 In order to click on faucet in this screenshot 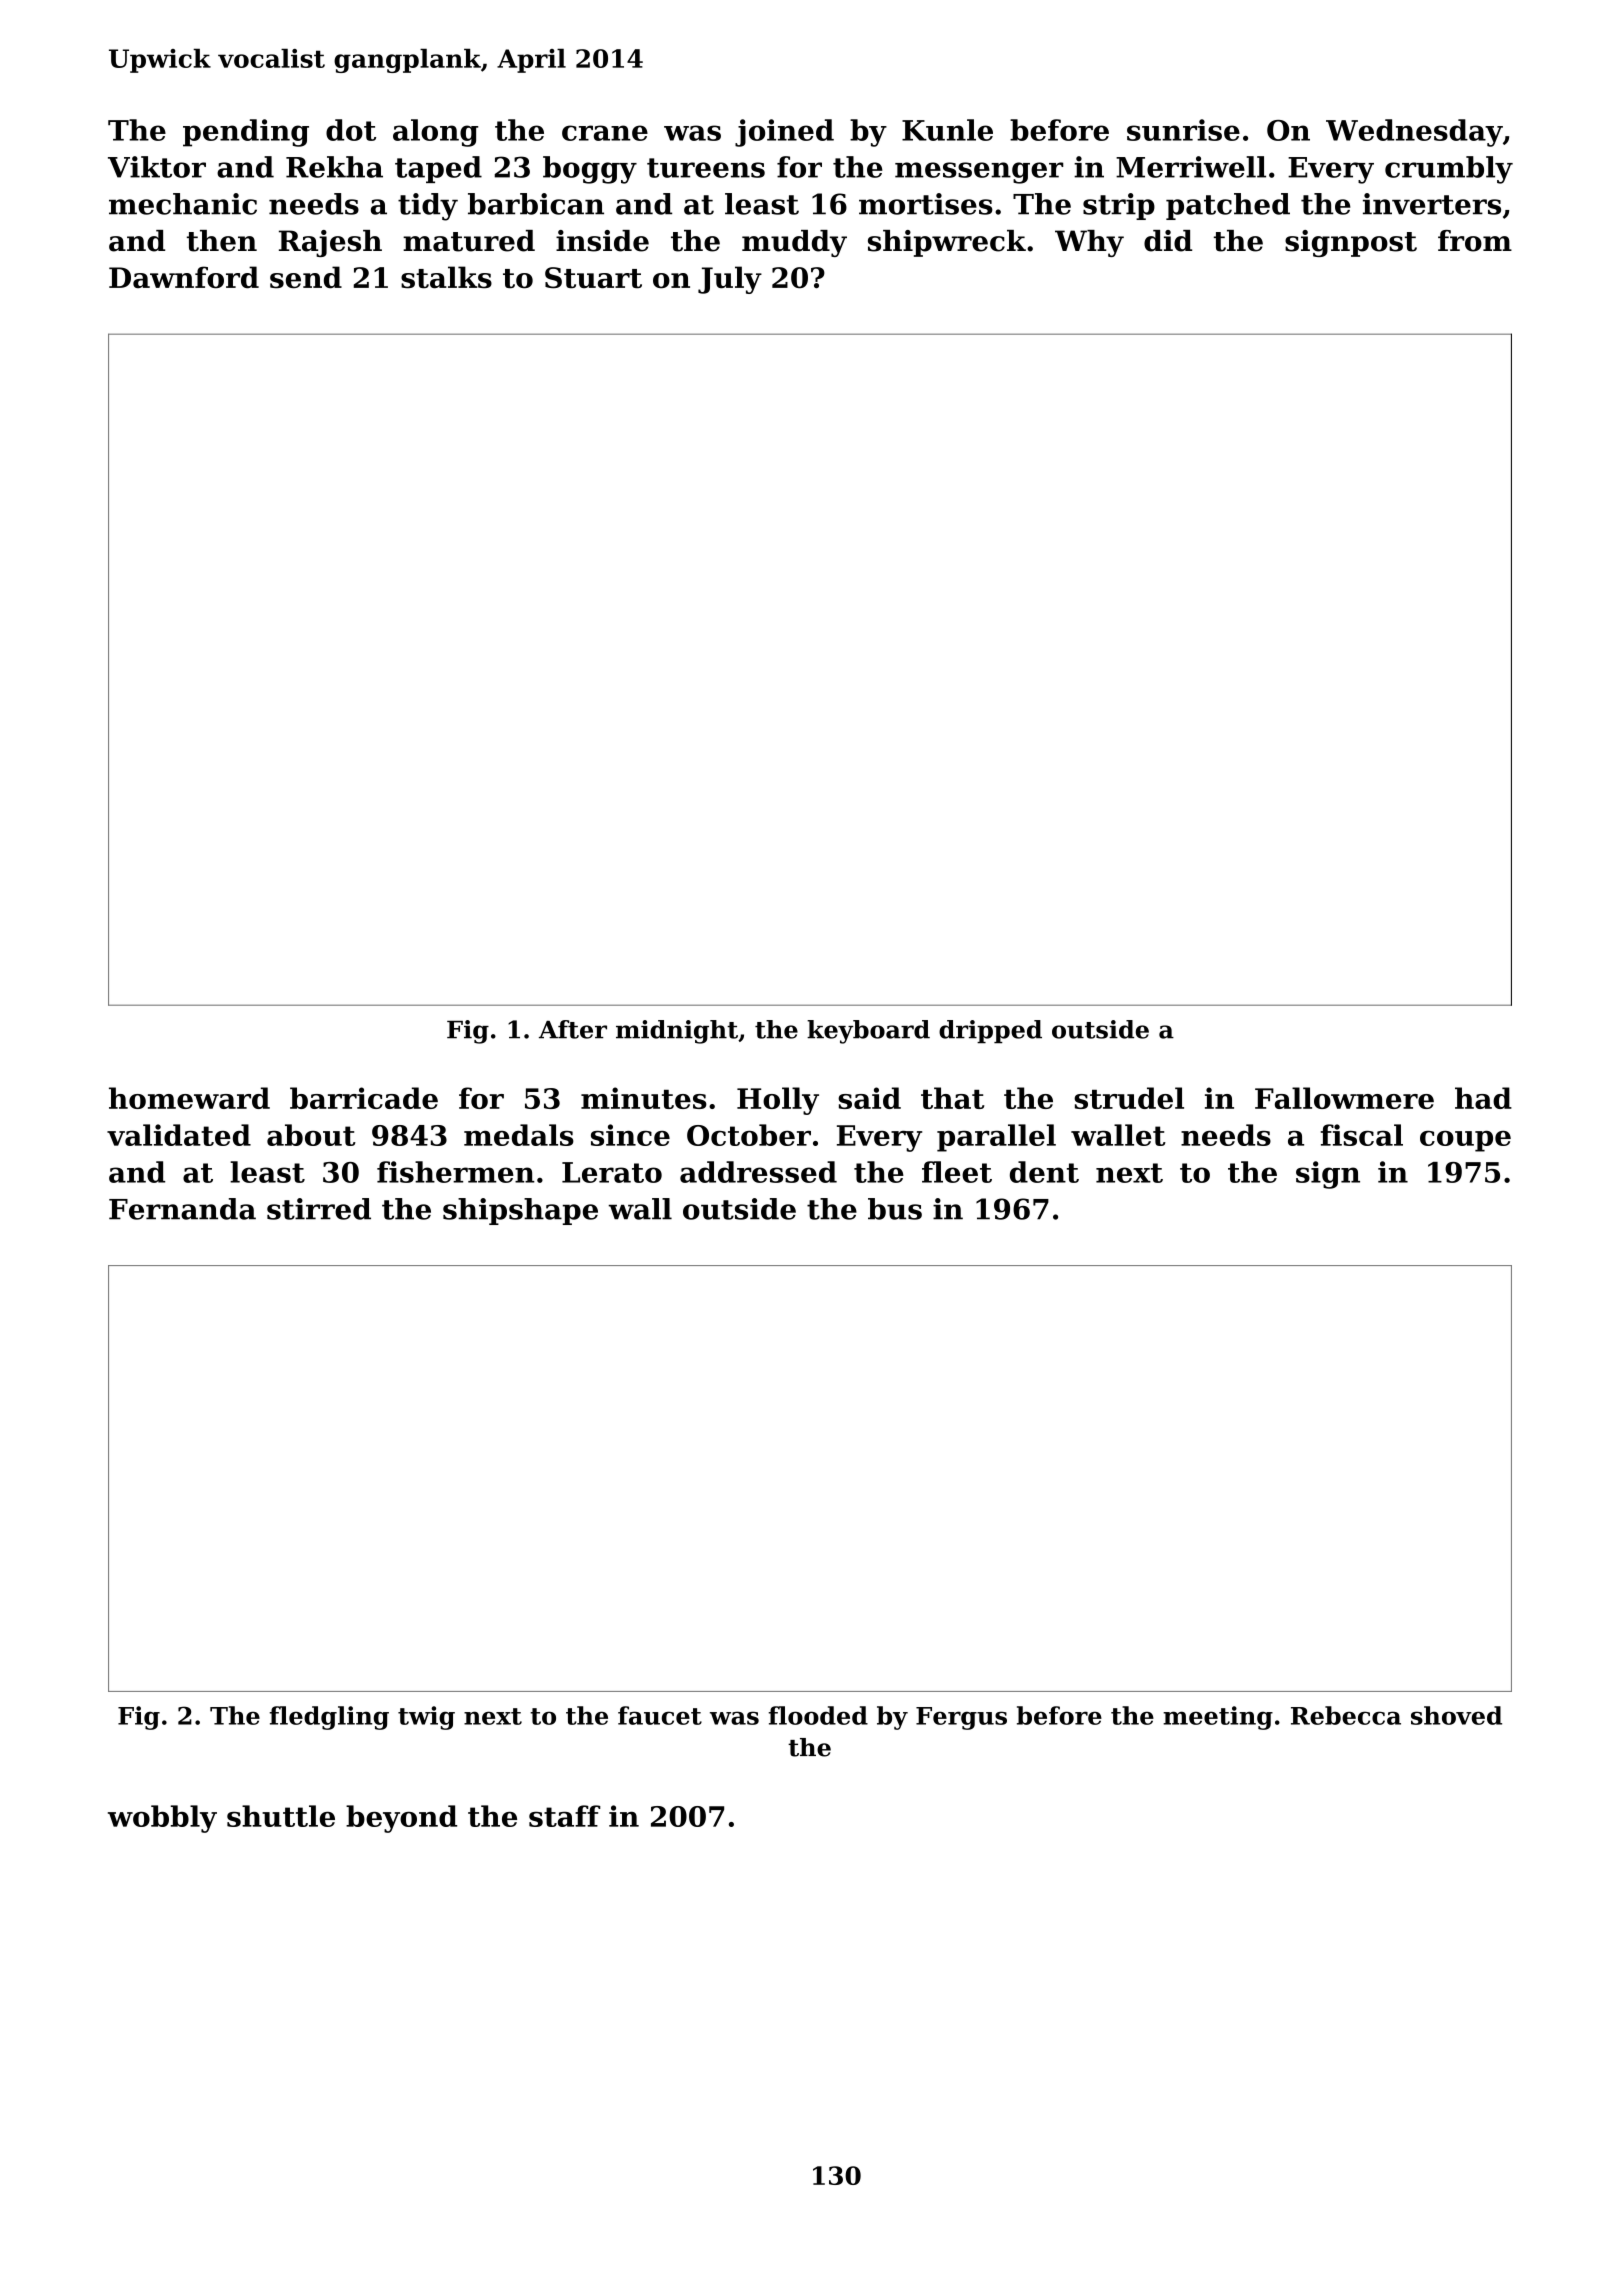, I will do `click(660, 1715)`.
